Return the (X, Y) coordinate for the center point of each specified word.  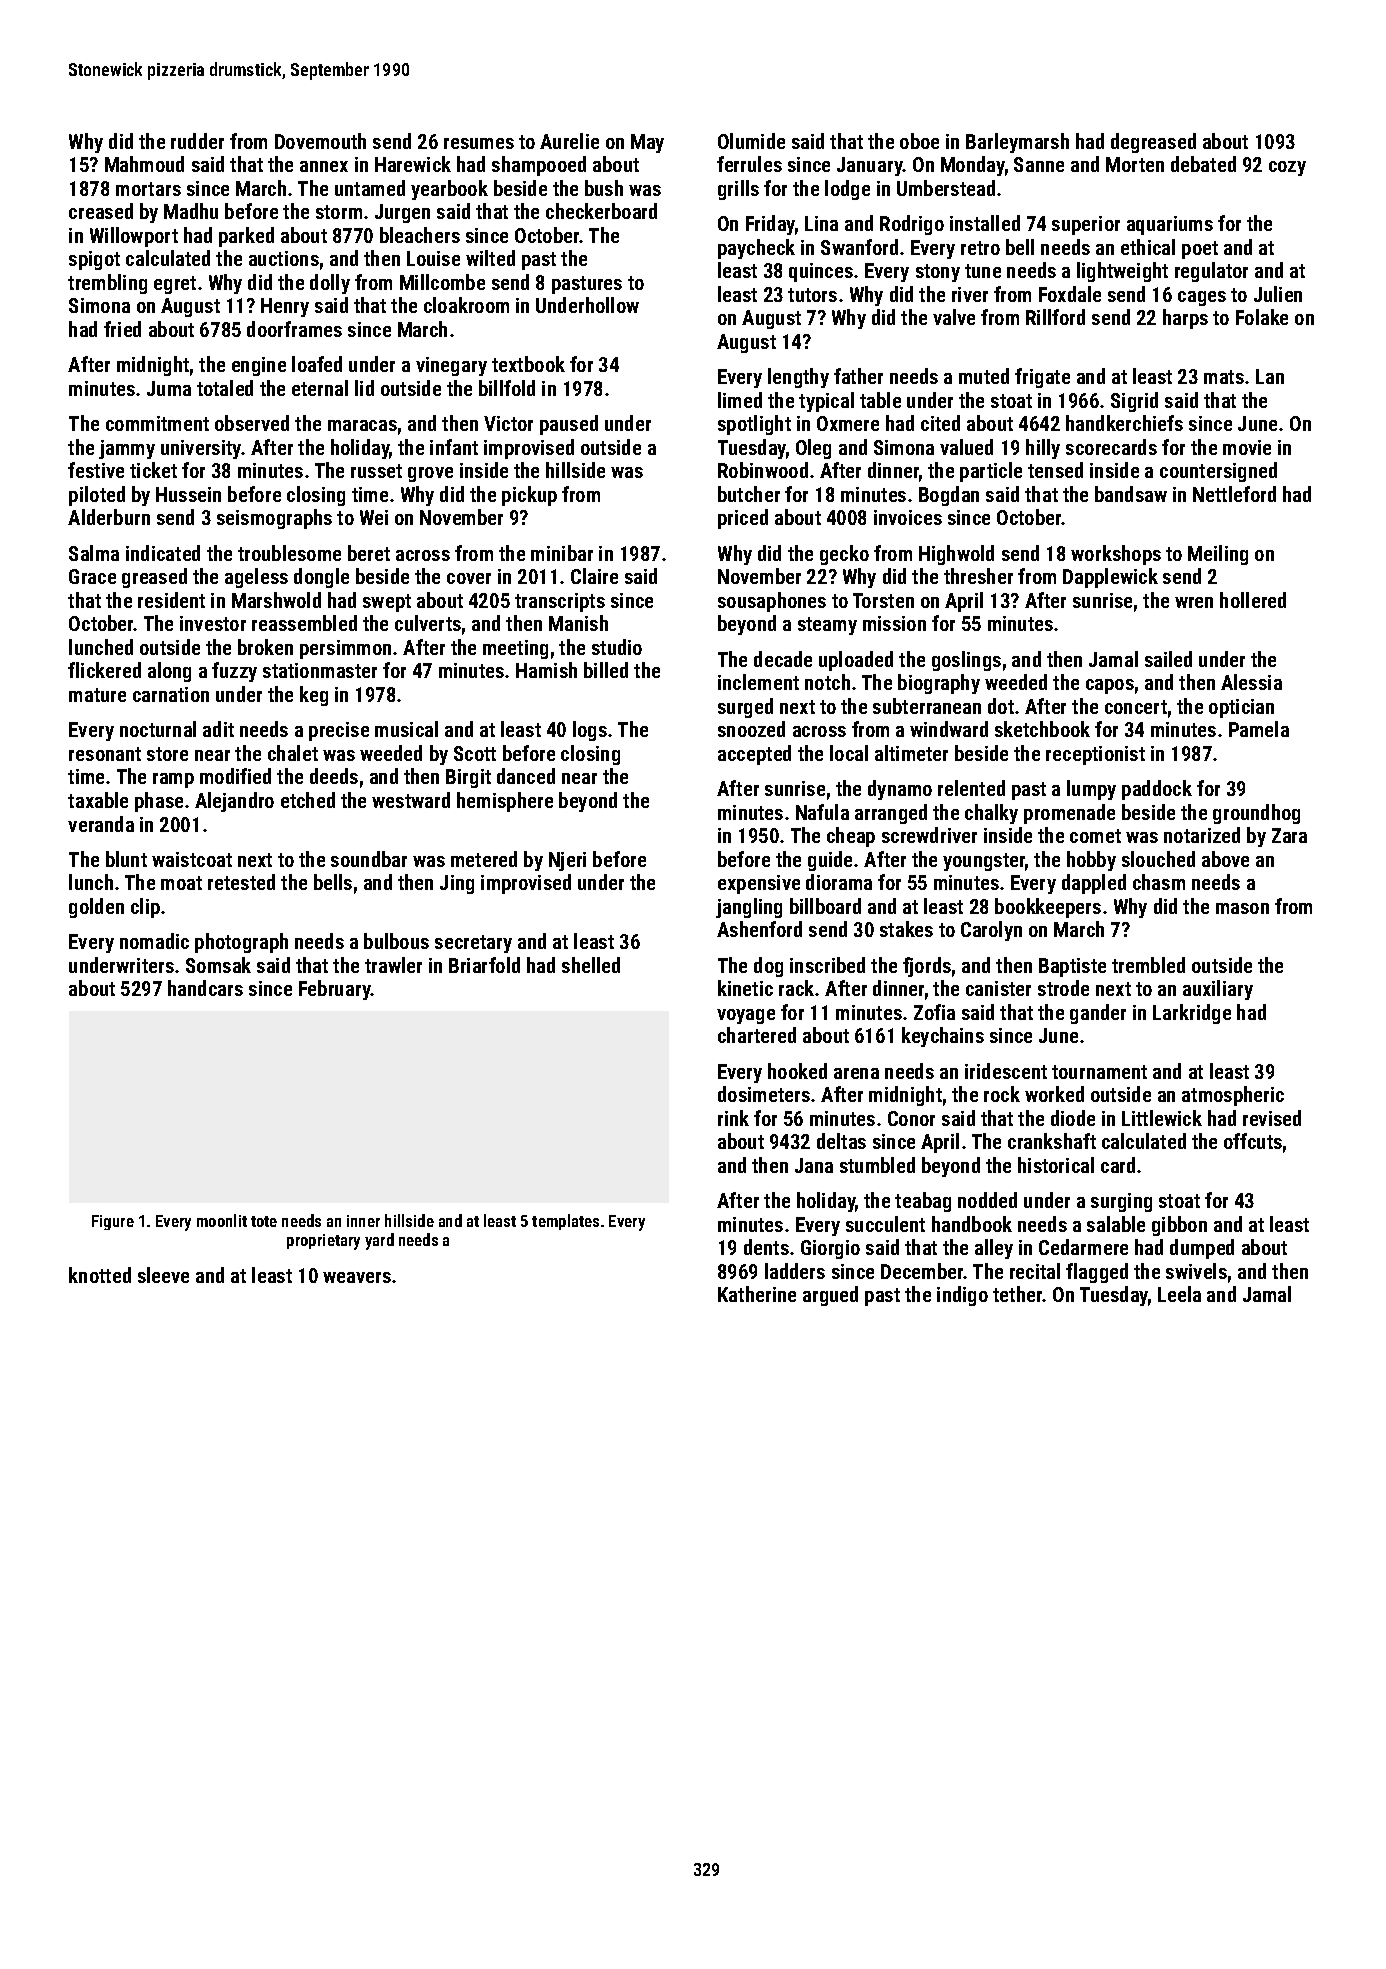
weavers (357, 1277)
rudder (197, 141)
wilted (490, 258)
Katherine (757, 1294)
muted (984, 376)
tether (1018, 1294)
